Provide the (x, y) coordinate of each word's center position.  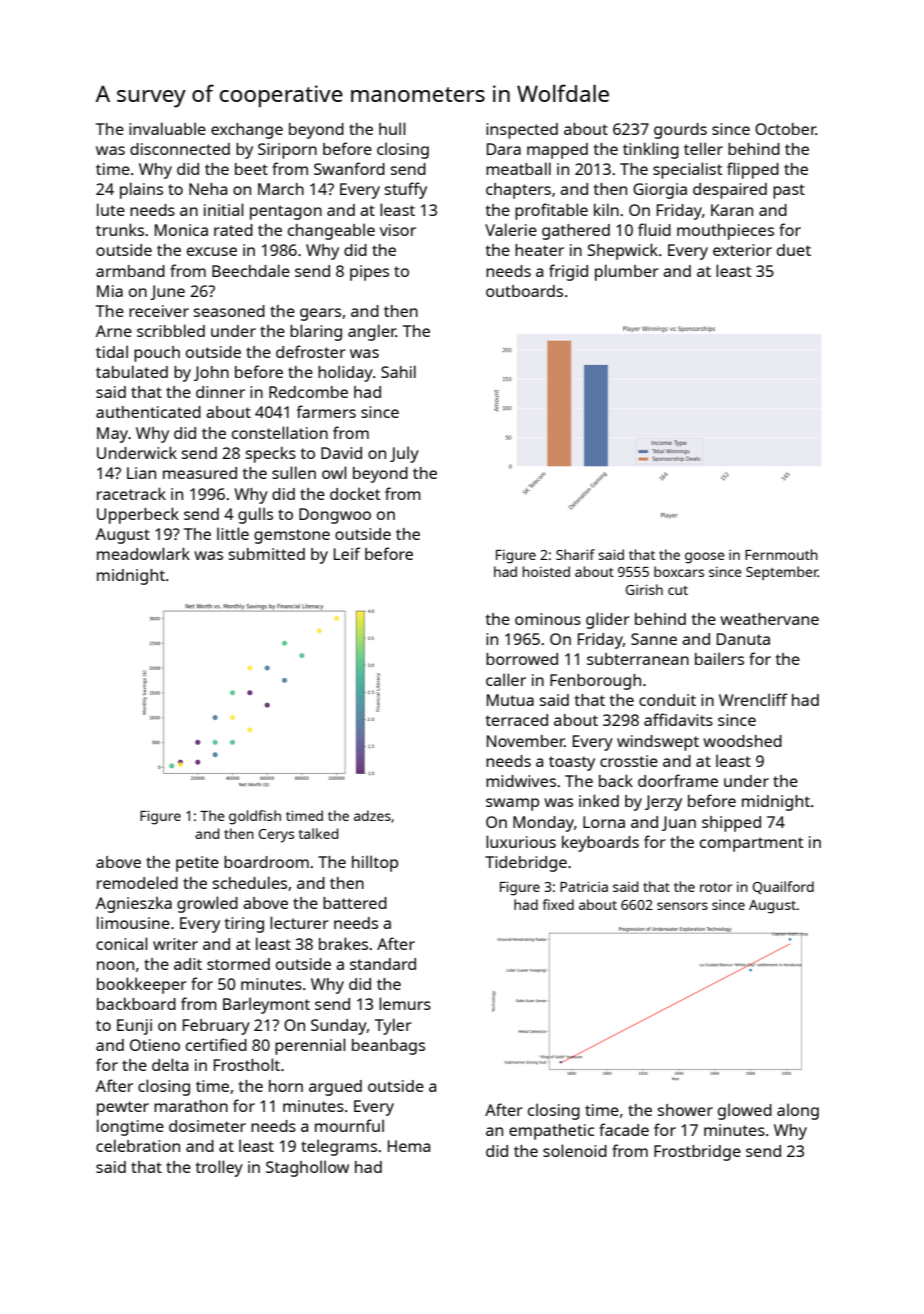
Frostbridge (697, 1153)
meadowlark (143, 553)
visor (398, 230)
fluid (654, 229)
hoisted (546, 571)
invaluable (167, 128)
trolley (219, 1168)
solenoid (575, 1150)
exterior (742, 250)
